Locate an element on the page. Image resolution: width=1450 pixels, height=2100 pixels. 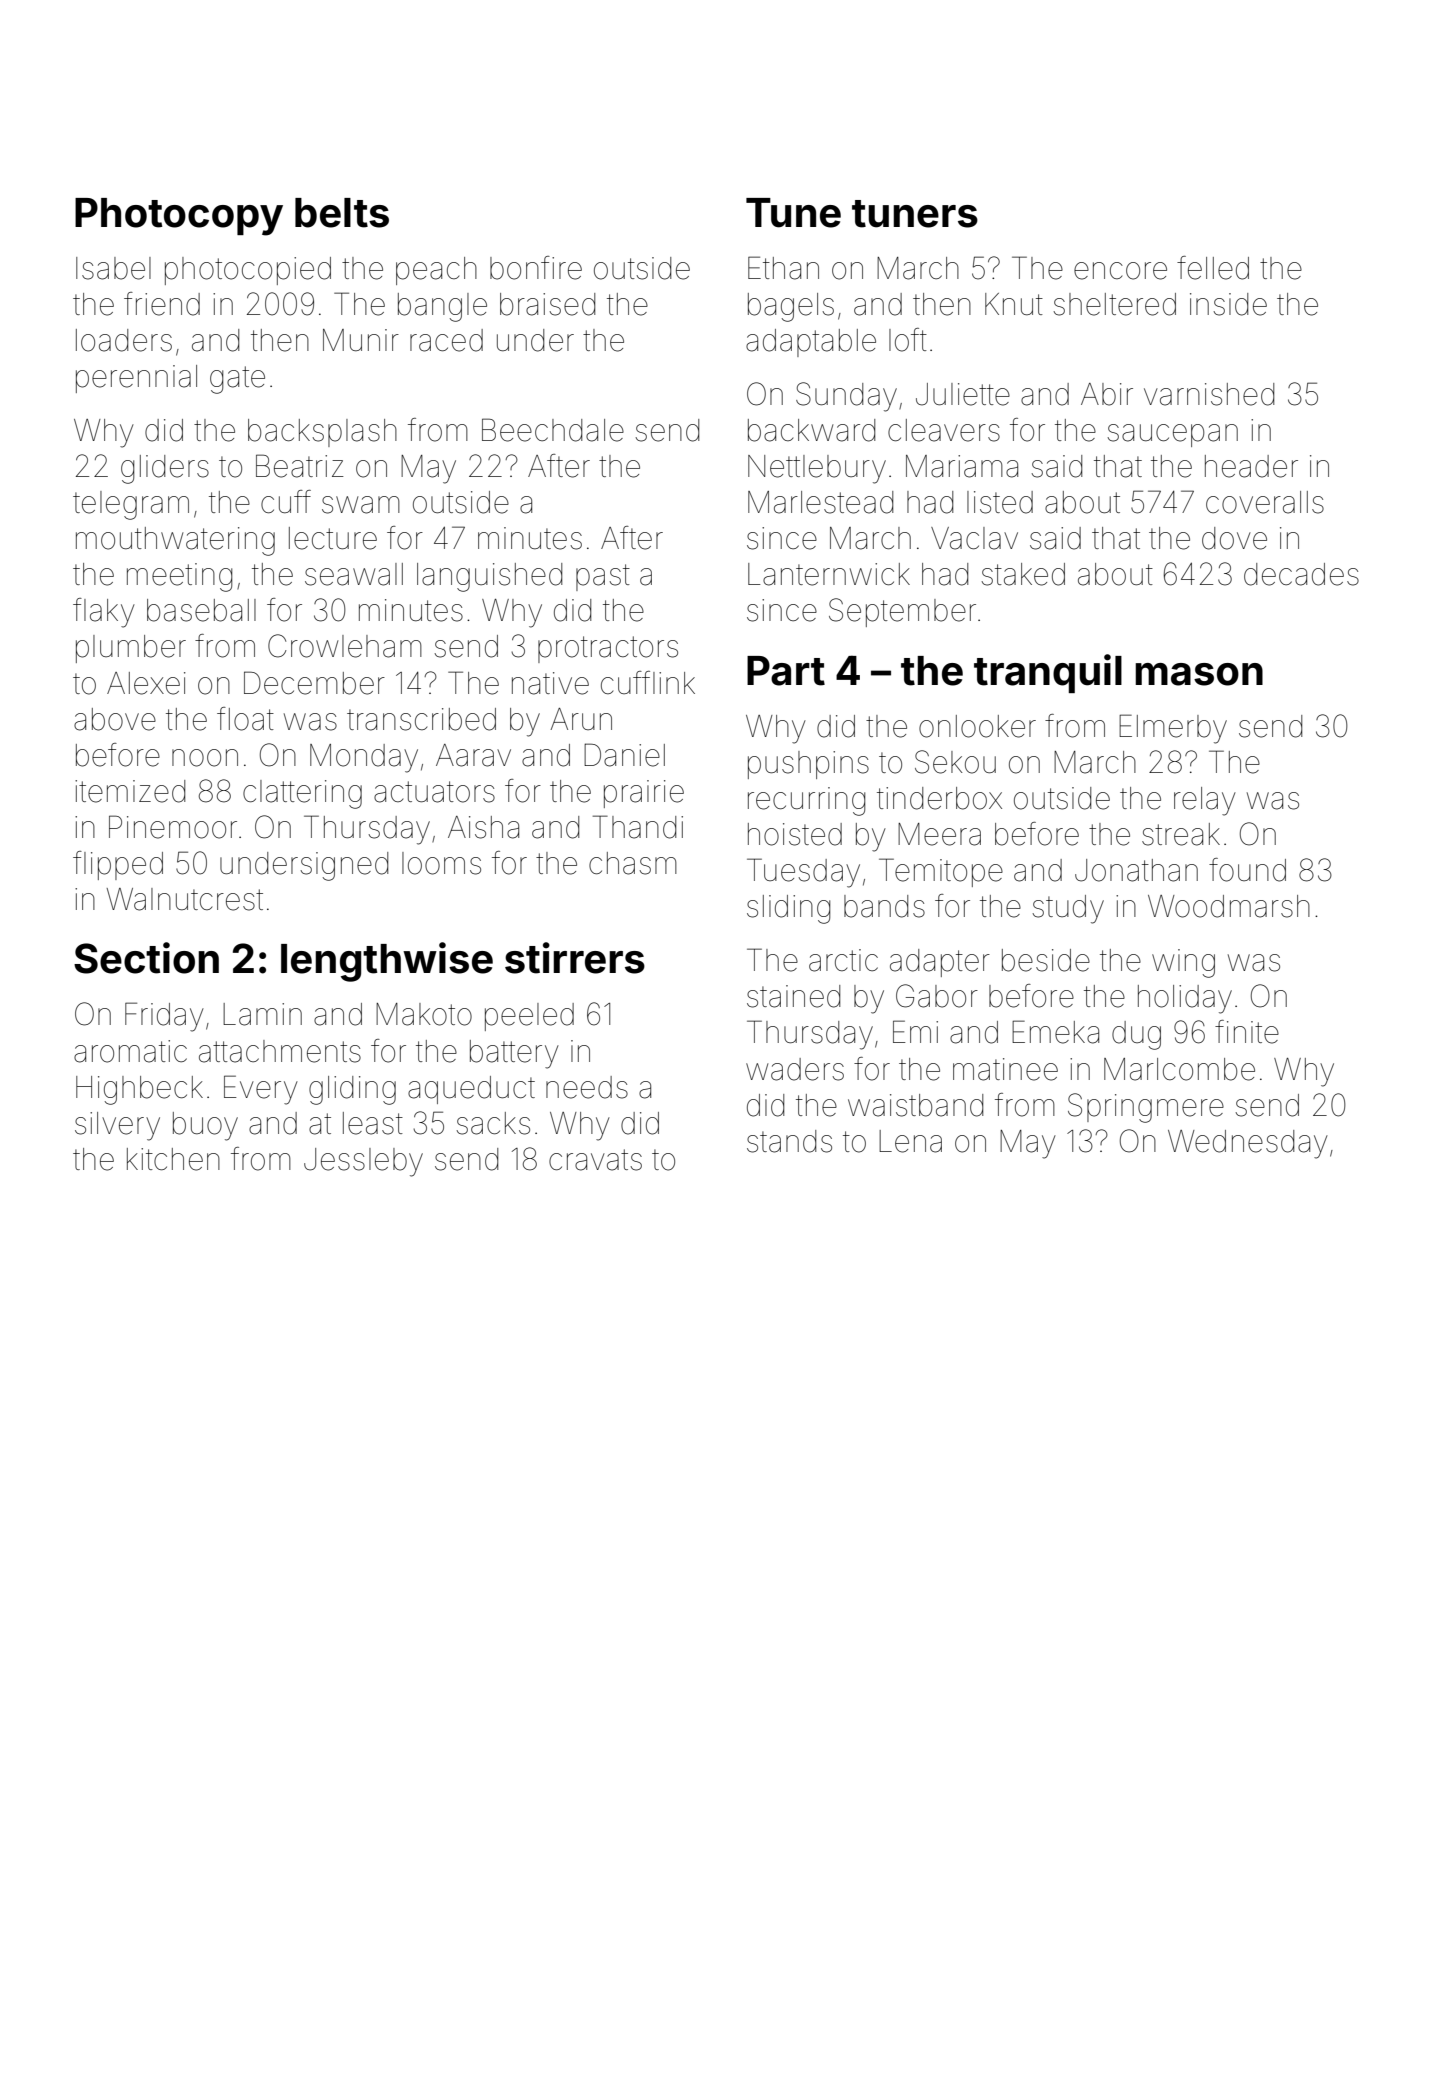
belts is located at coordinates (342, 213).
